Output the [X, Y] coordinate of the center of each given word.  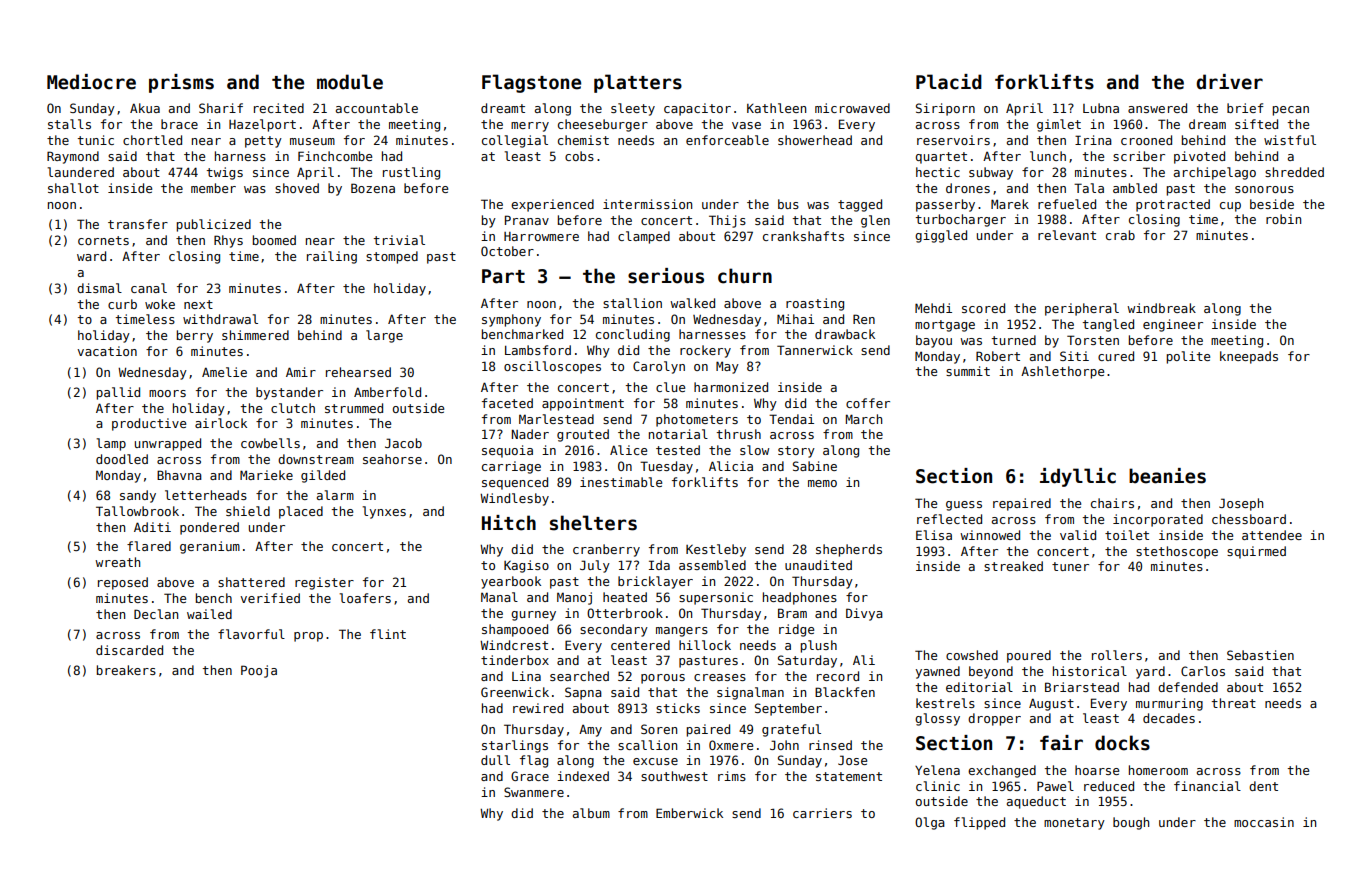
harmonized [731, 387]
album [591, 813]
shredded [1294, 172]
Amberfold [387, 392]
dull [495, 760]
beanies [1167, 476]
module [350, 82]
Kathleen [776, 108]
